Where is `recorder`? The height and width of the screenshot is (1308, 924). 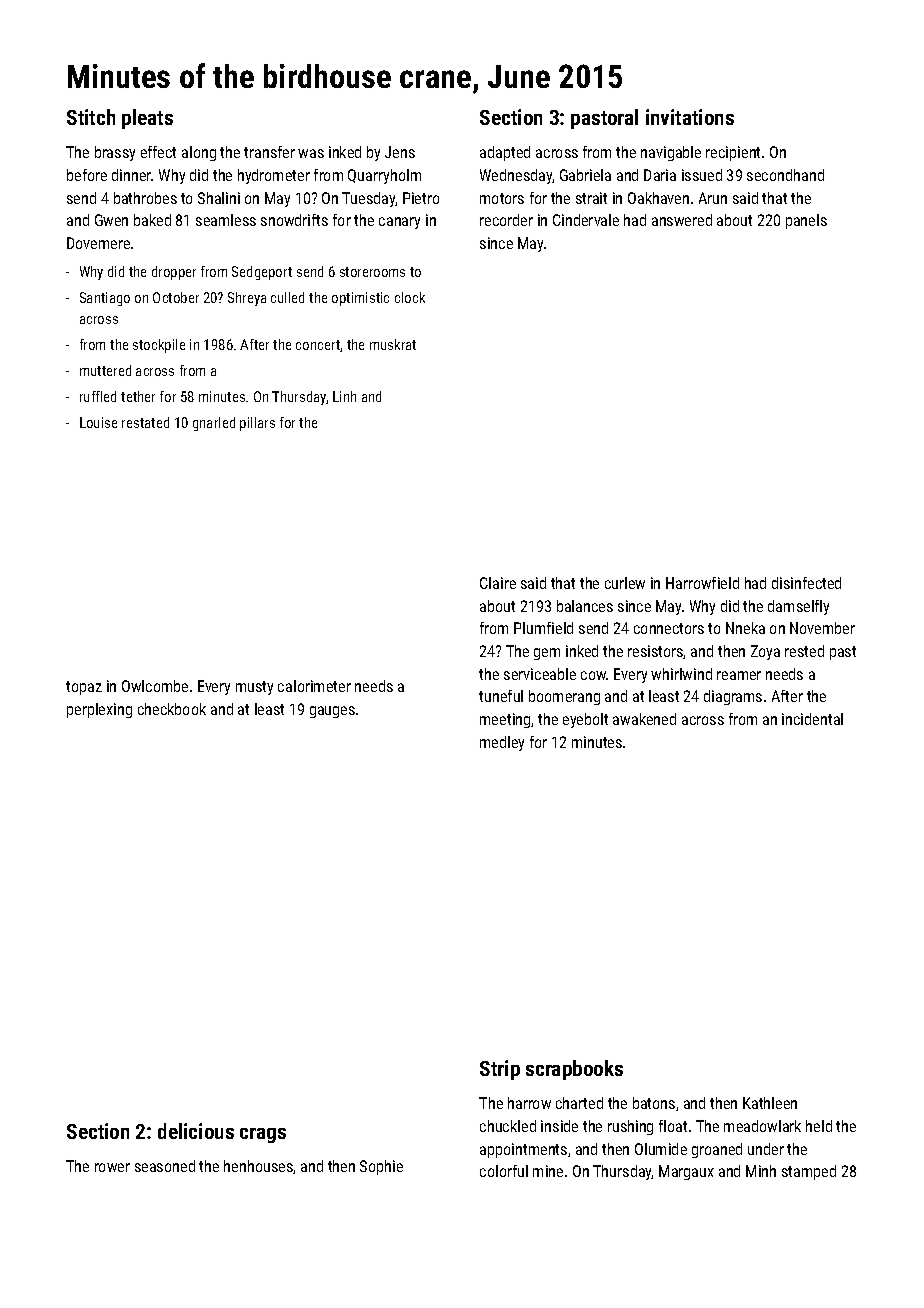
recorder is located at coordinates (506, 220).
